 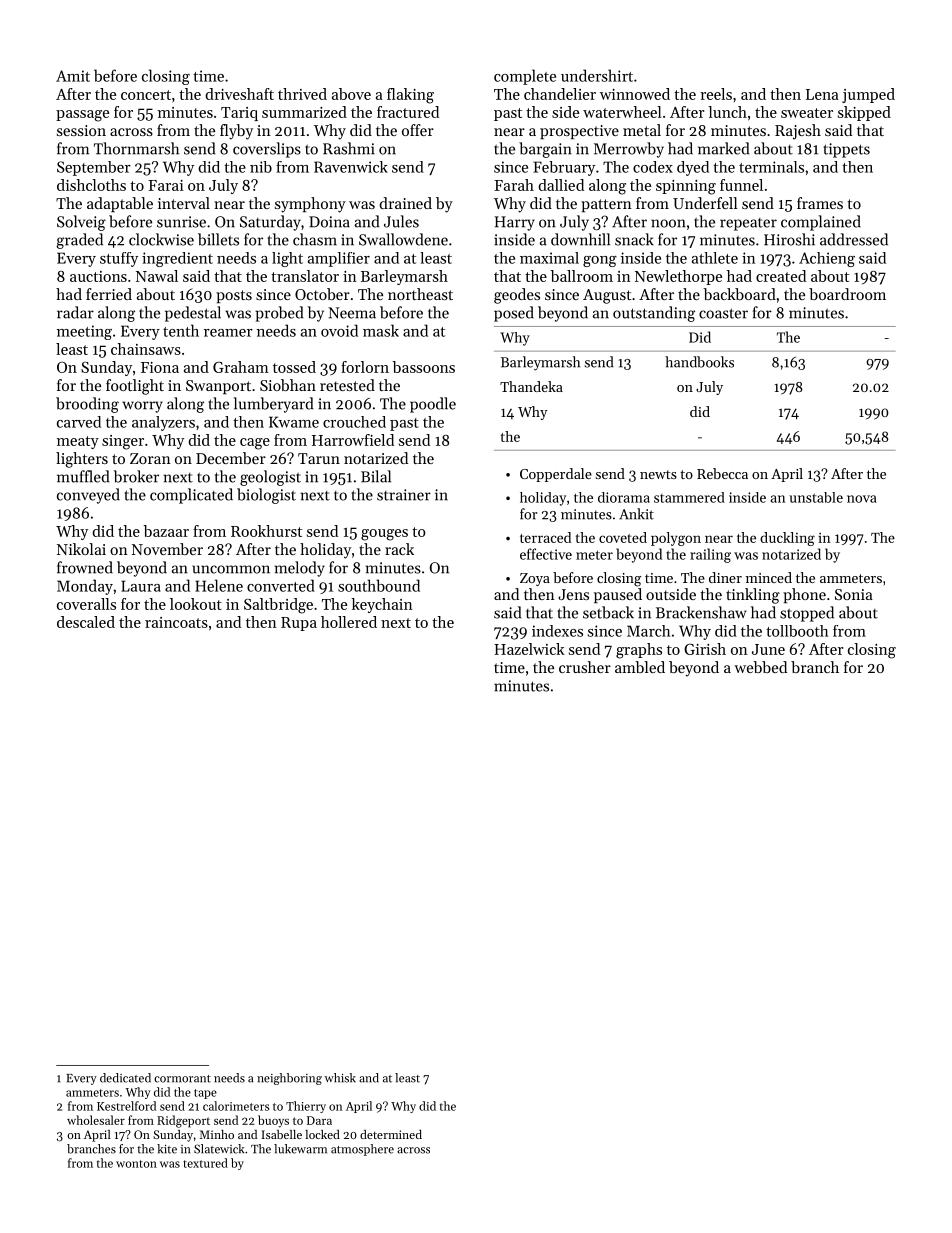 I want to click on complete, so click(x=525, y=77).
